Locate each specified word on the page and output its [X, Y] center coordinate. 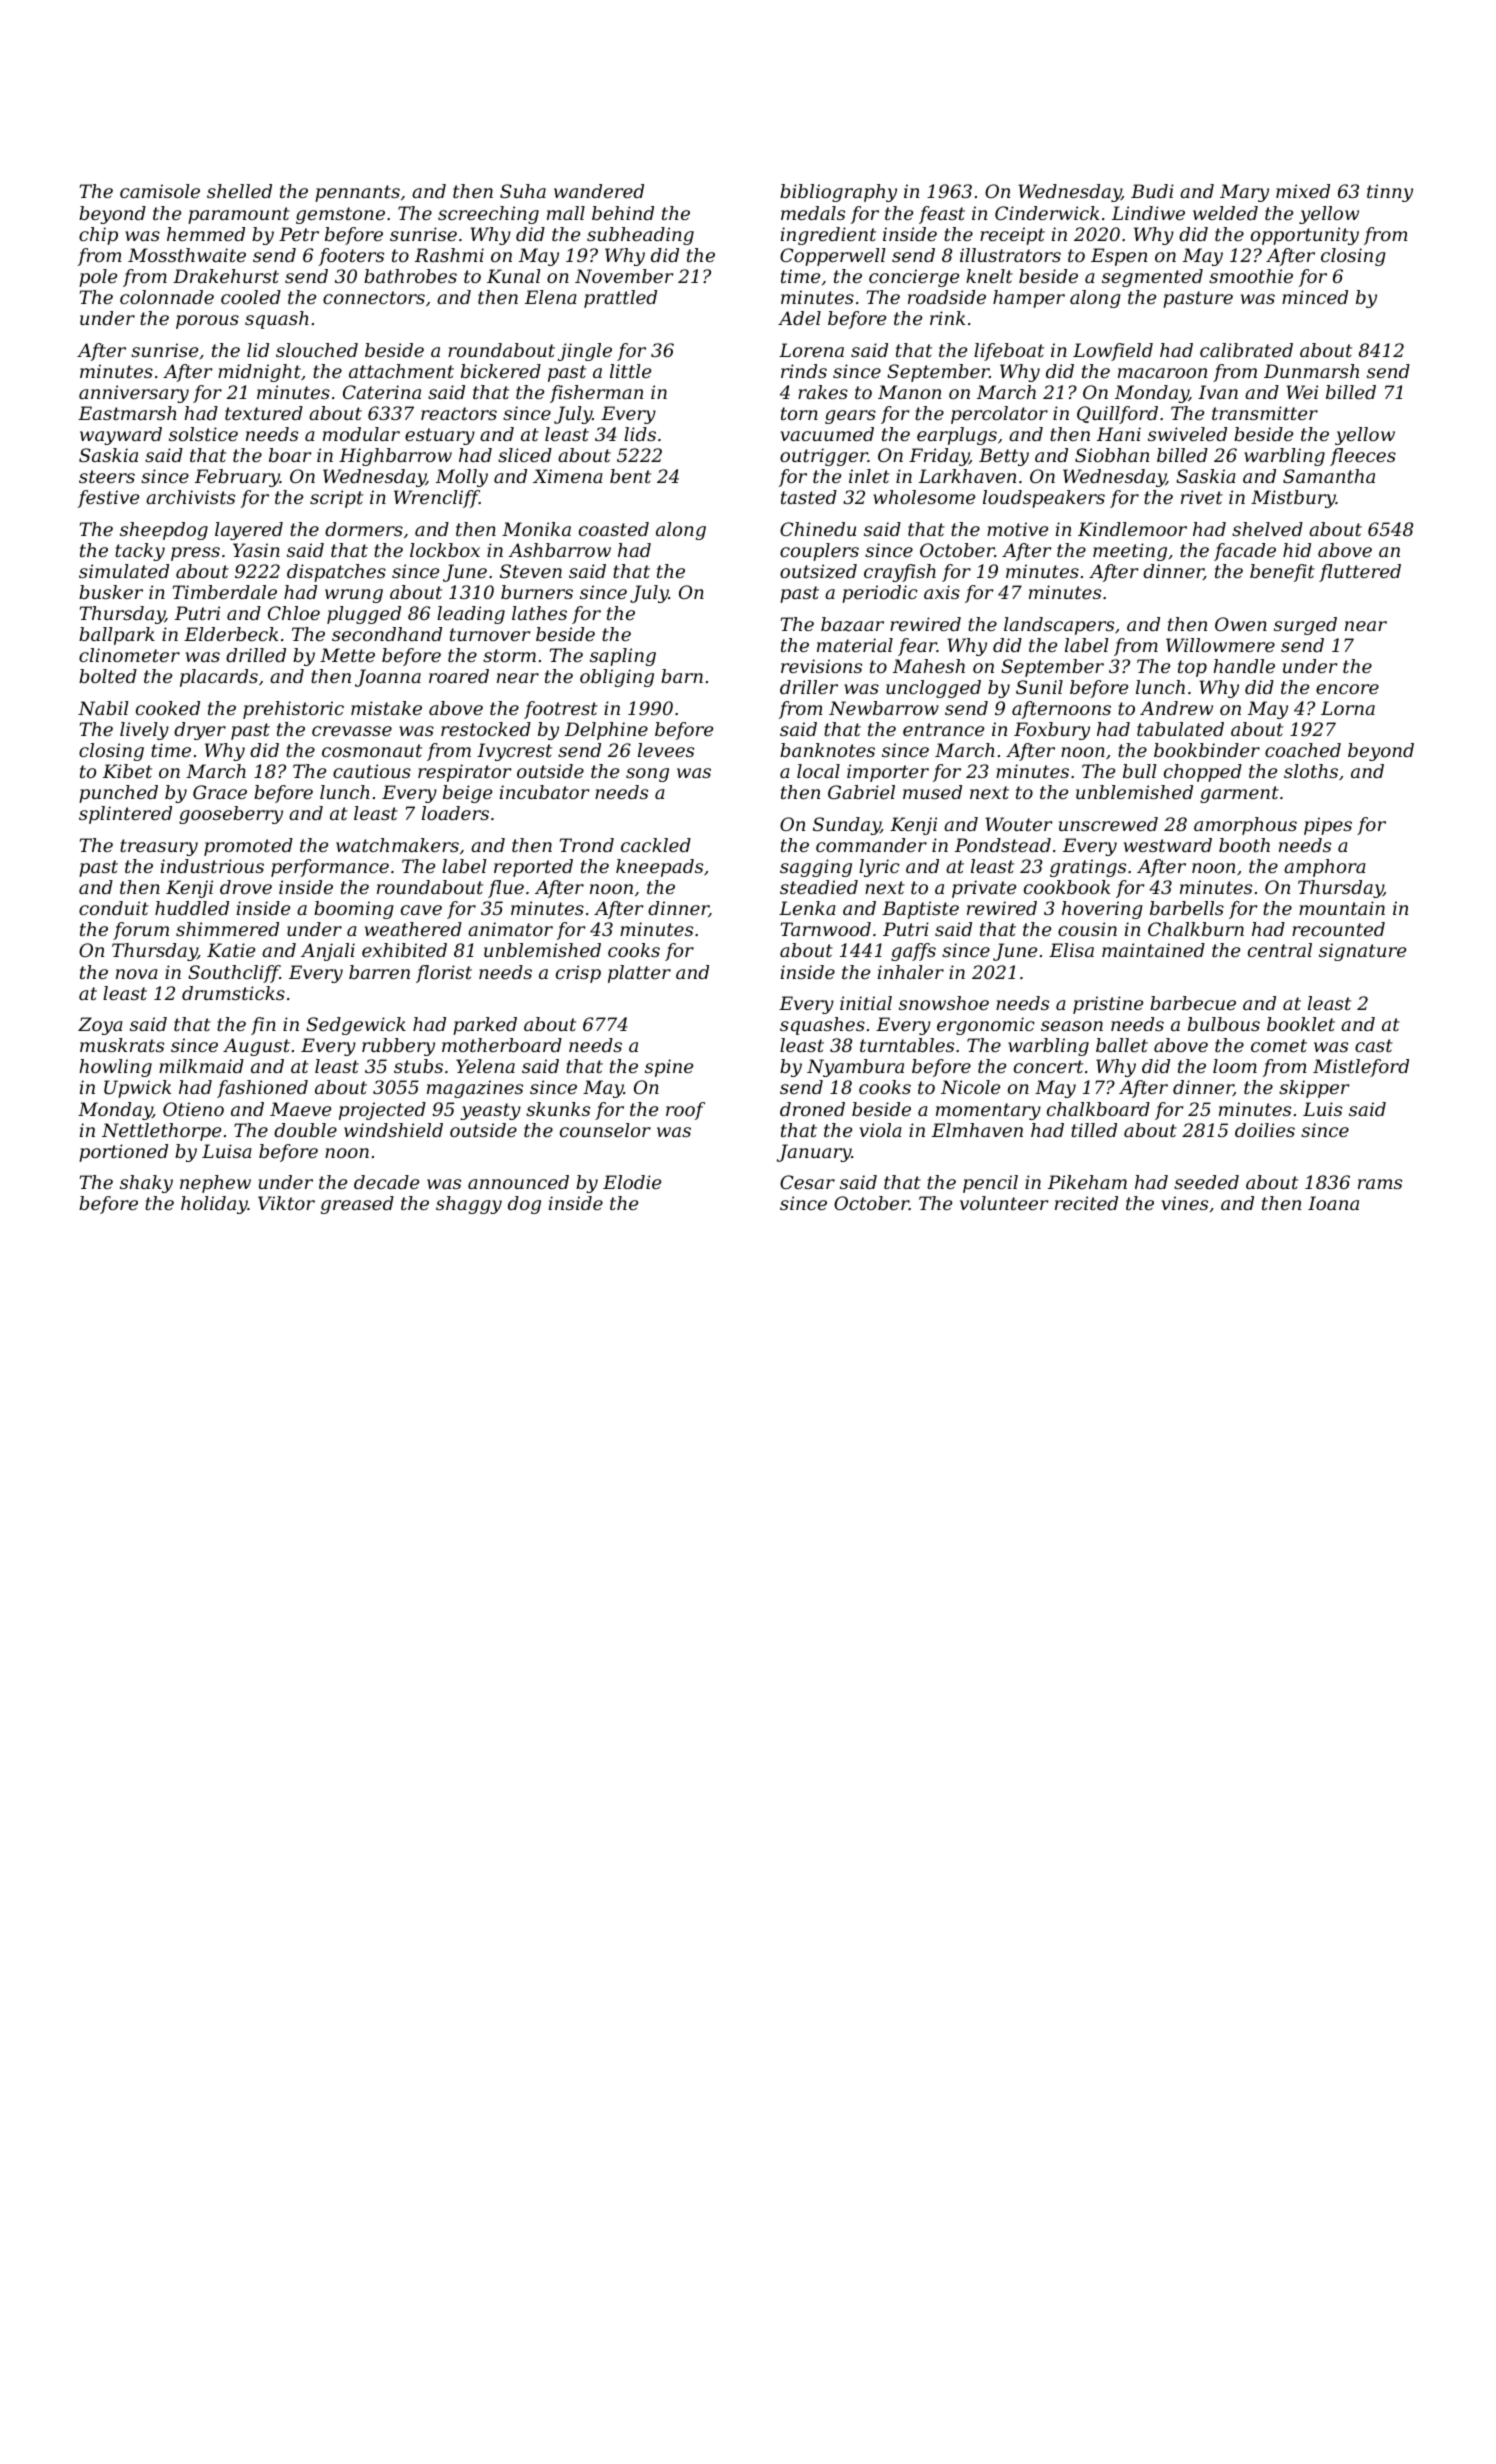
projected [382, 1111]
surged [1305, 626]
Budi [1152, 191]
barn [682, 676]
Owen [1241, 624]
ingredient [828, 236]
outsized [818, 571]
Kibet [127, 771]
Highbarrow [395, 457]
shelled [239, 191]
